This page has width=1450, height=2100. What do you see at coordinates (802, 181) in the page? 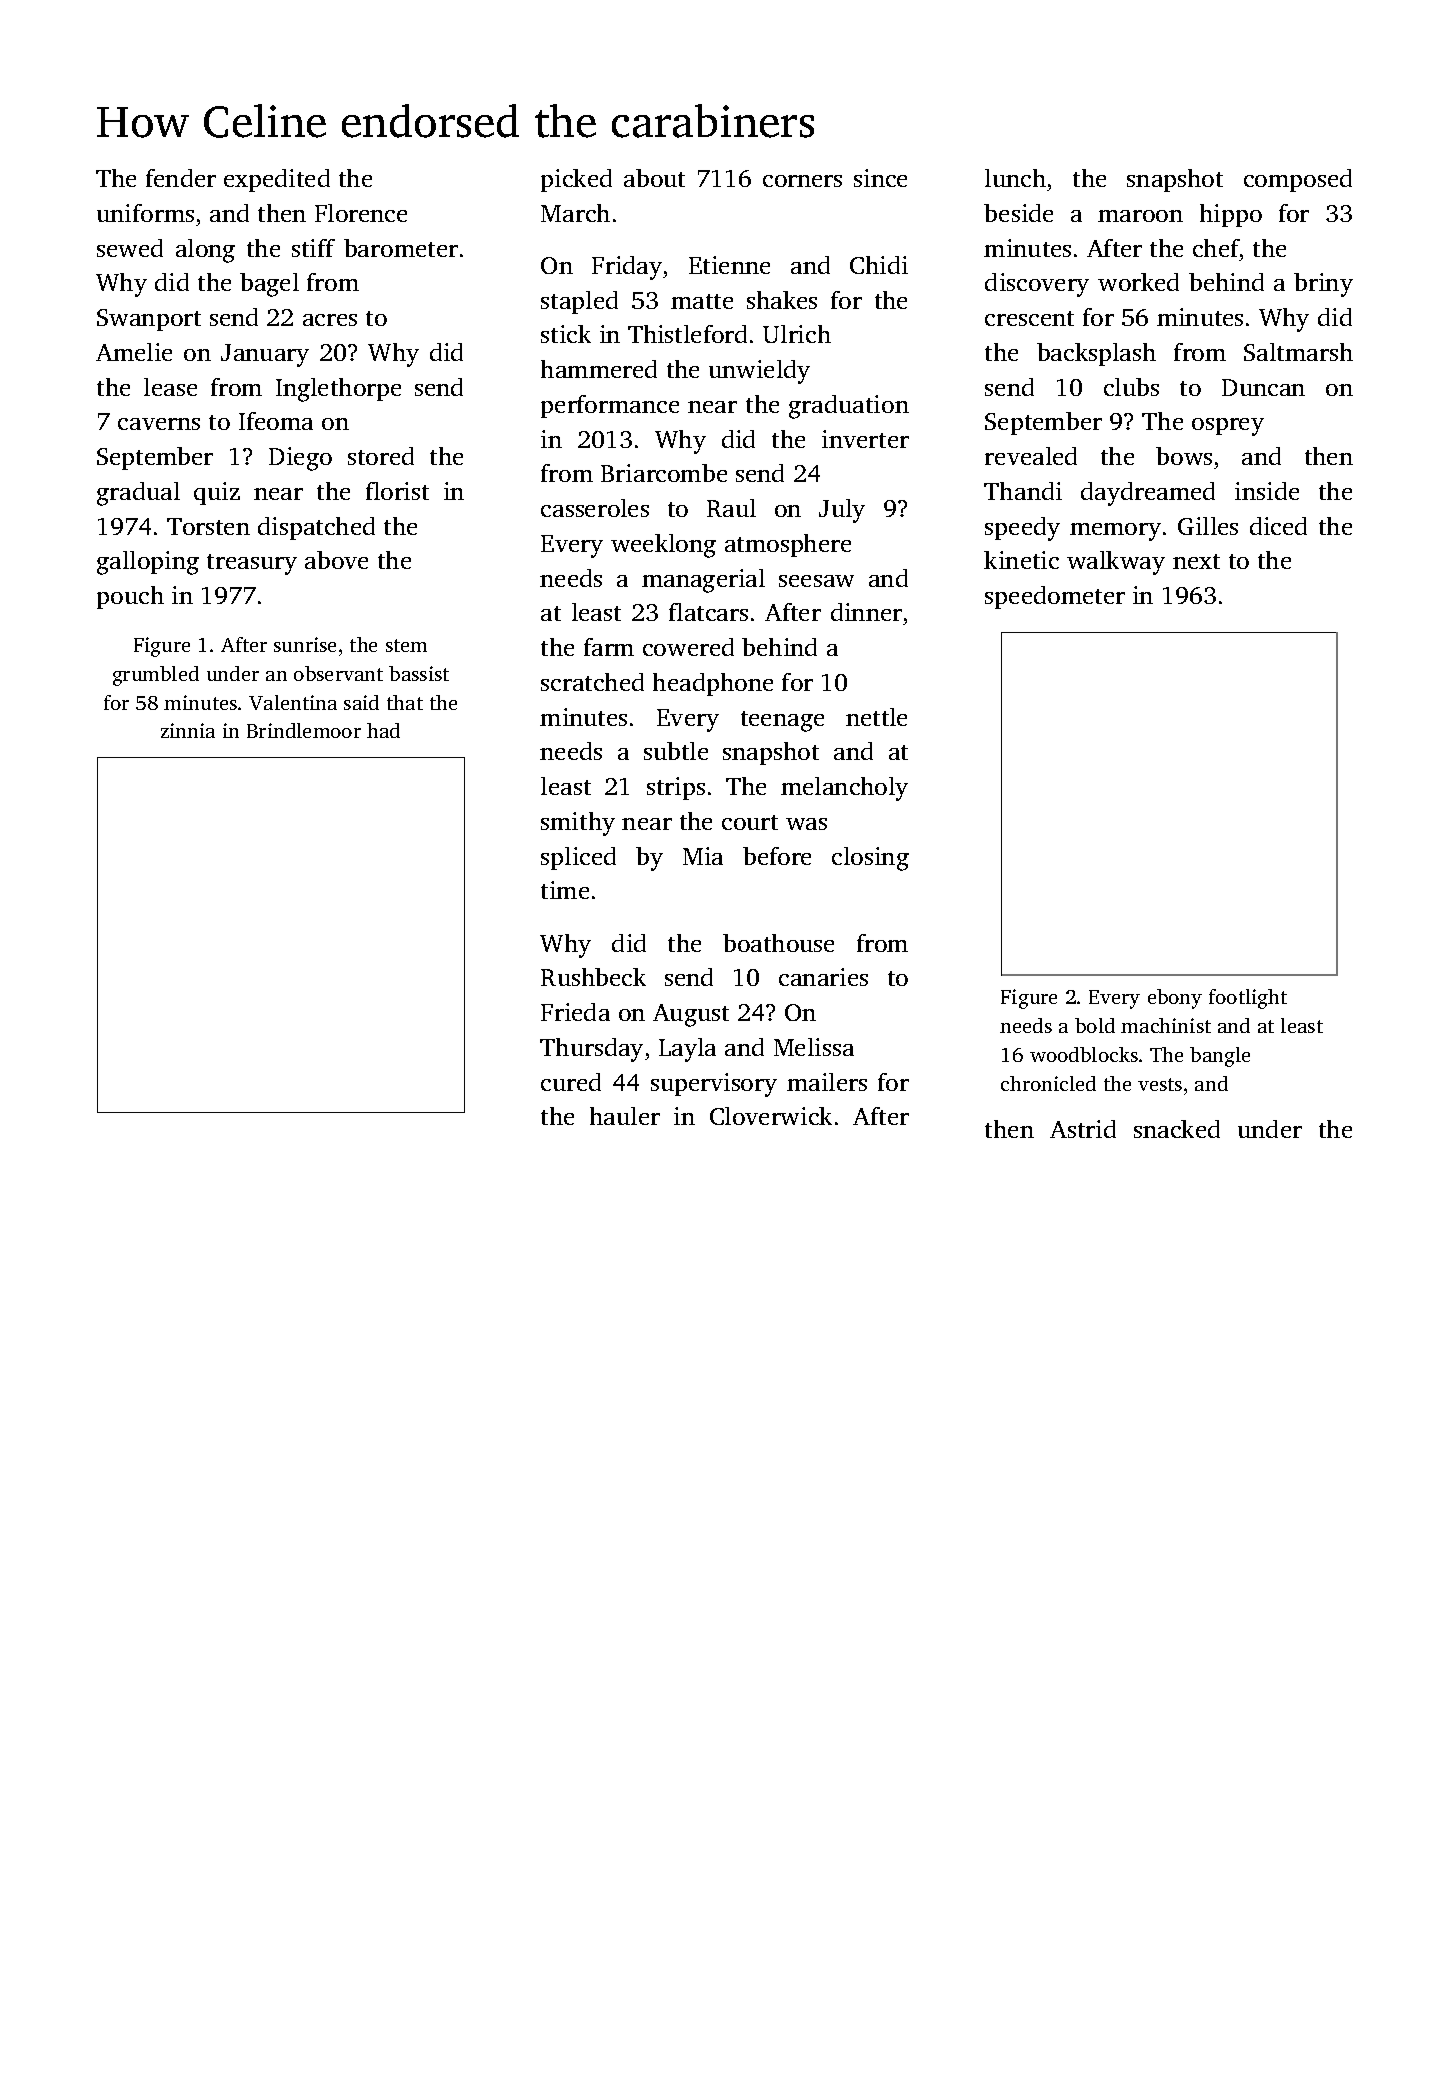
I see `corners` at bounding box center [802, 181].
